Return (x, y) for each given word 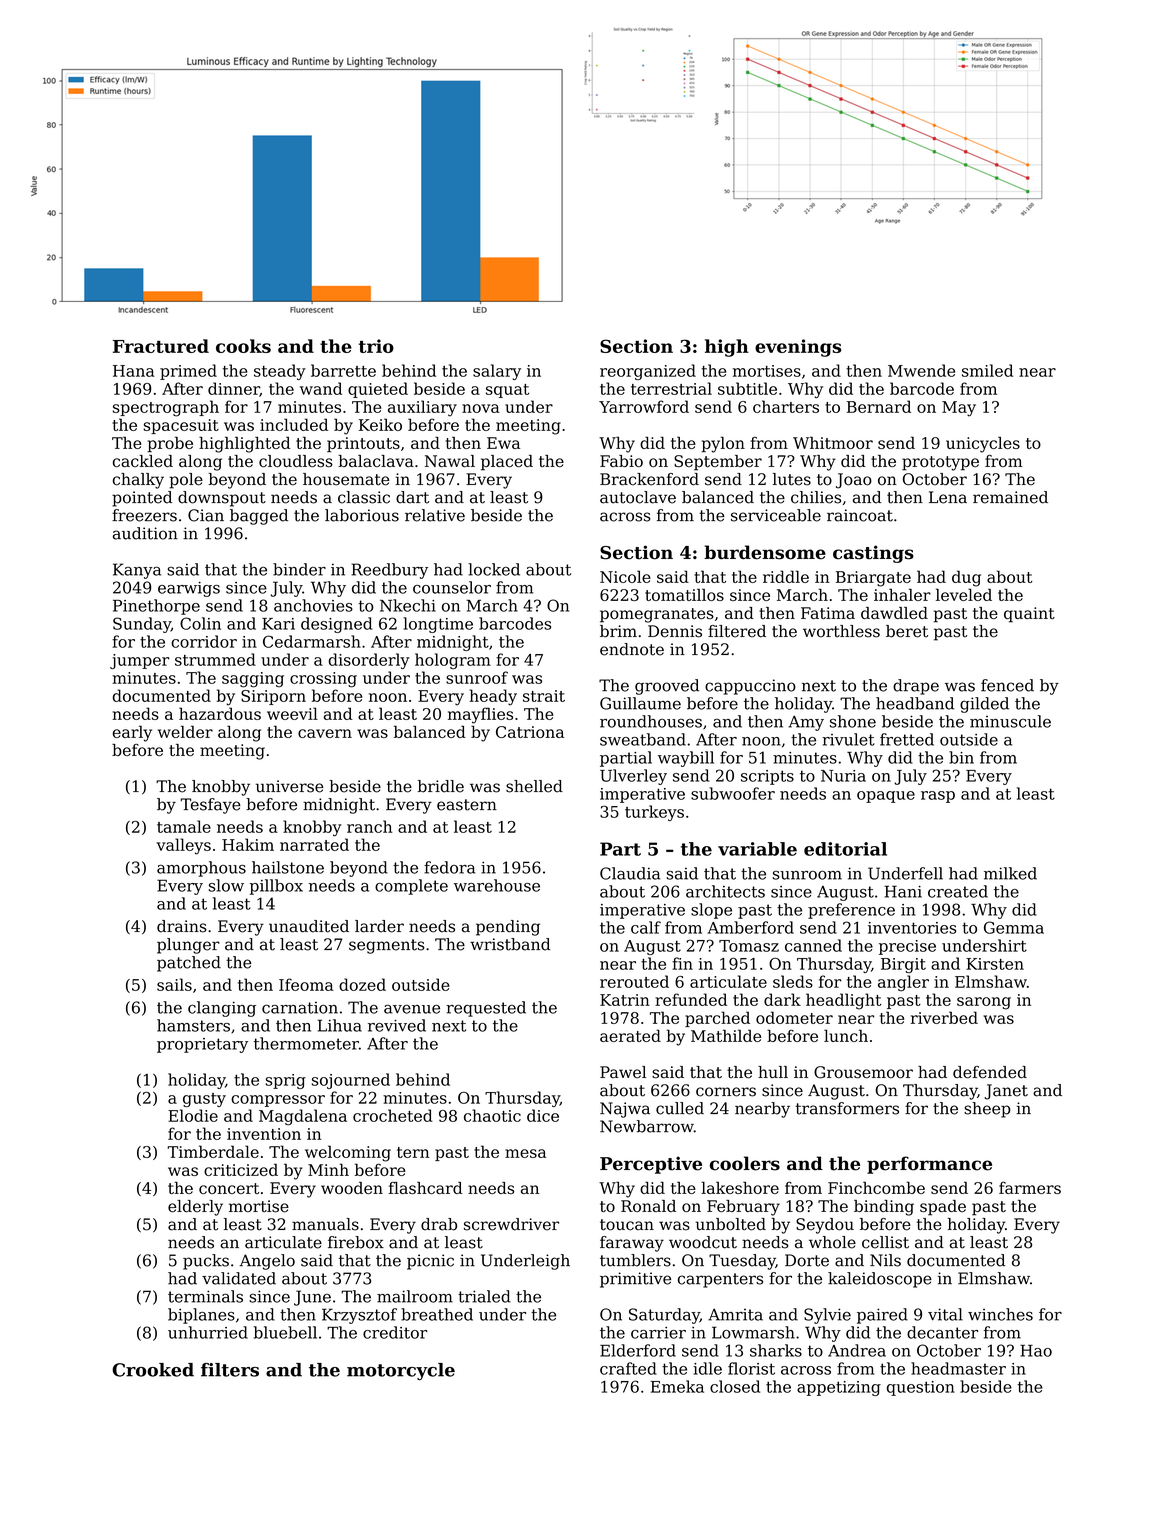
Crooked (153, 1370)
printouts (363, 444)
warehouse (497, 885)
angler (903, 983)
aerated (630, 1035)
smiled (987, 370)
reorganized (648, 372)
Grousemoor (863, 1072)
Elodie (193, 1115)
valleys (183, 846)
